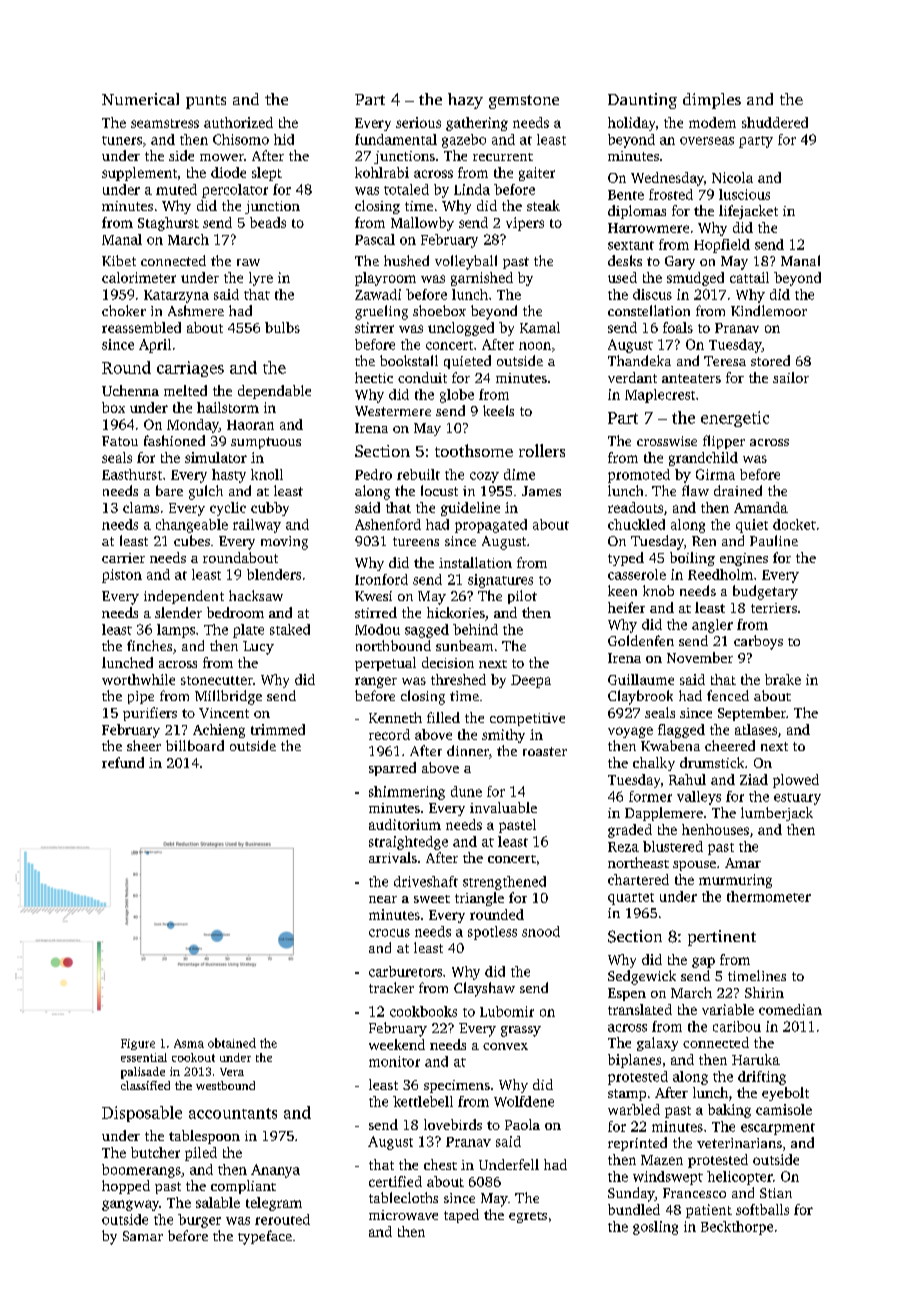  I want to click on punts, so click(206, 102).
